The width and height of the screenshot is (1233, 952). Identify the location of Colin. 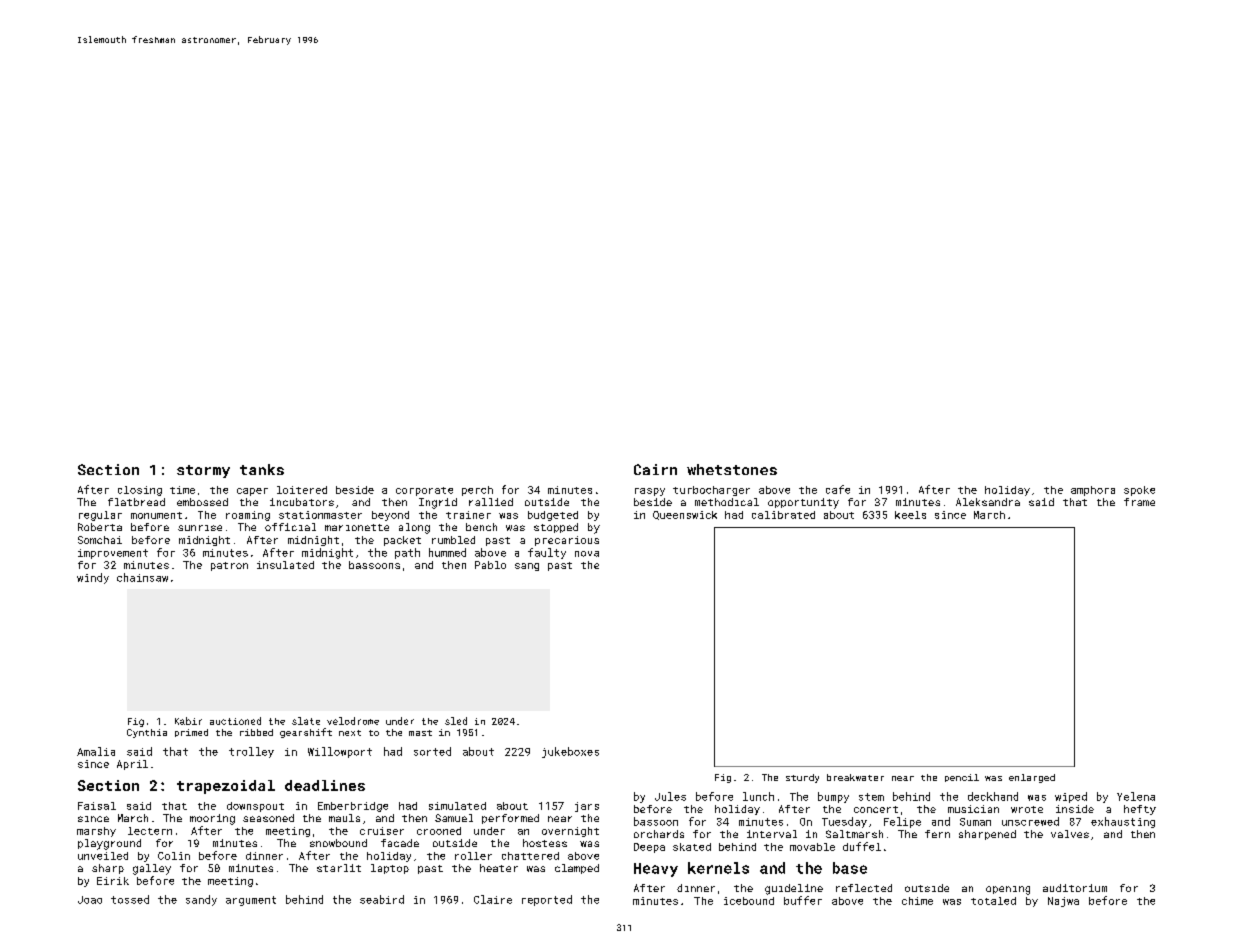
(174, 856).
